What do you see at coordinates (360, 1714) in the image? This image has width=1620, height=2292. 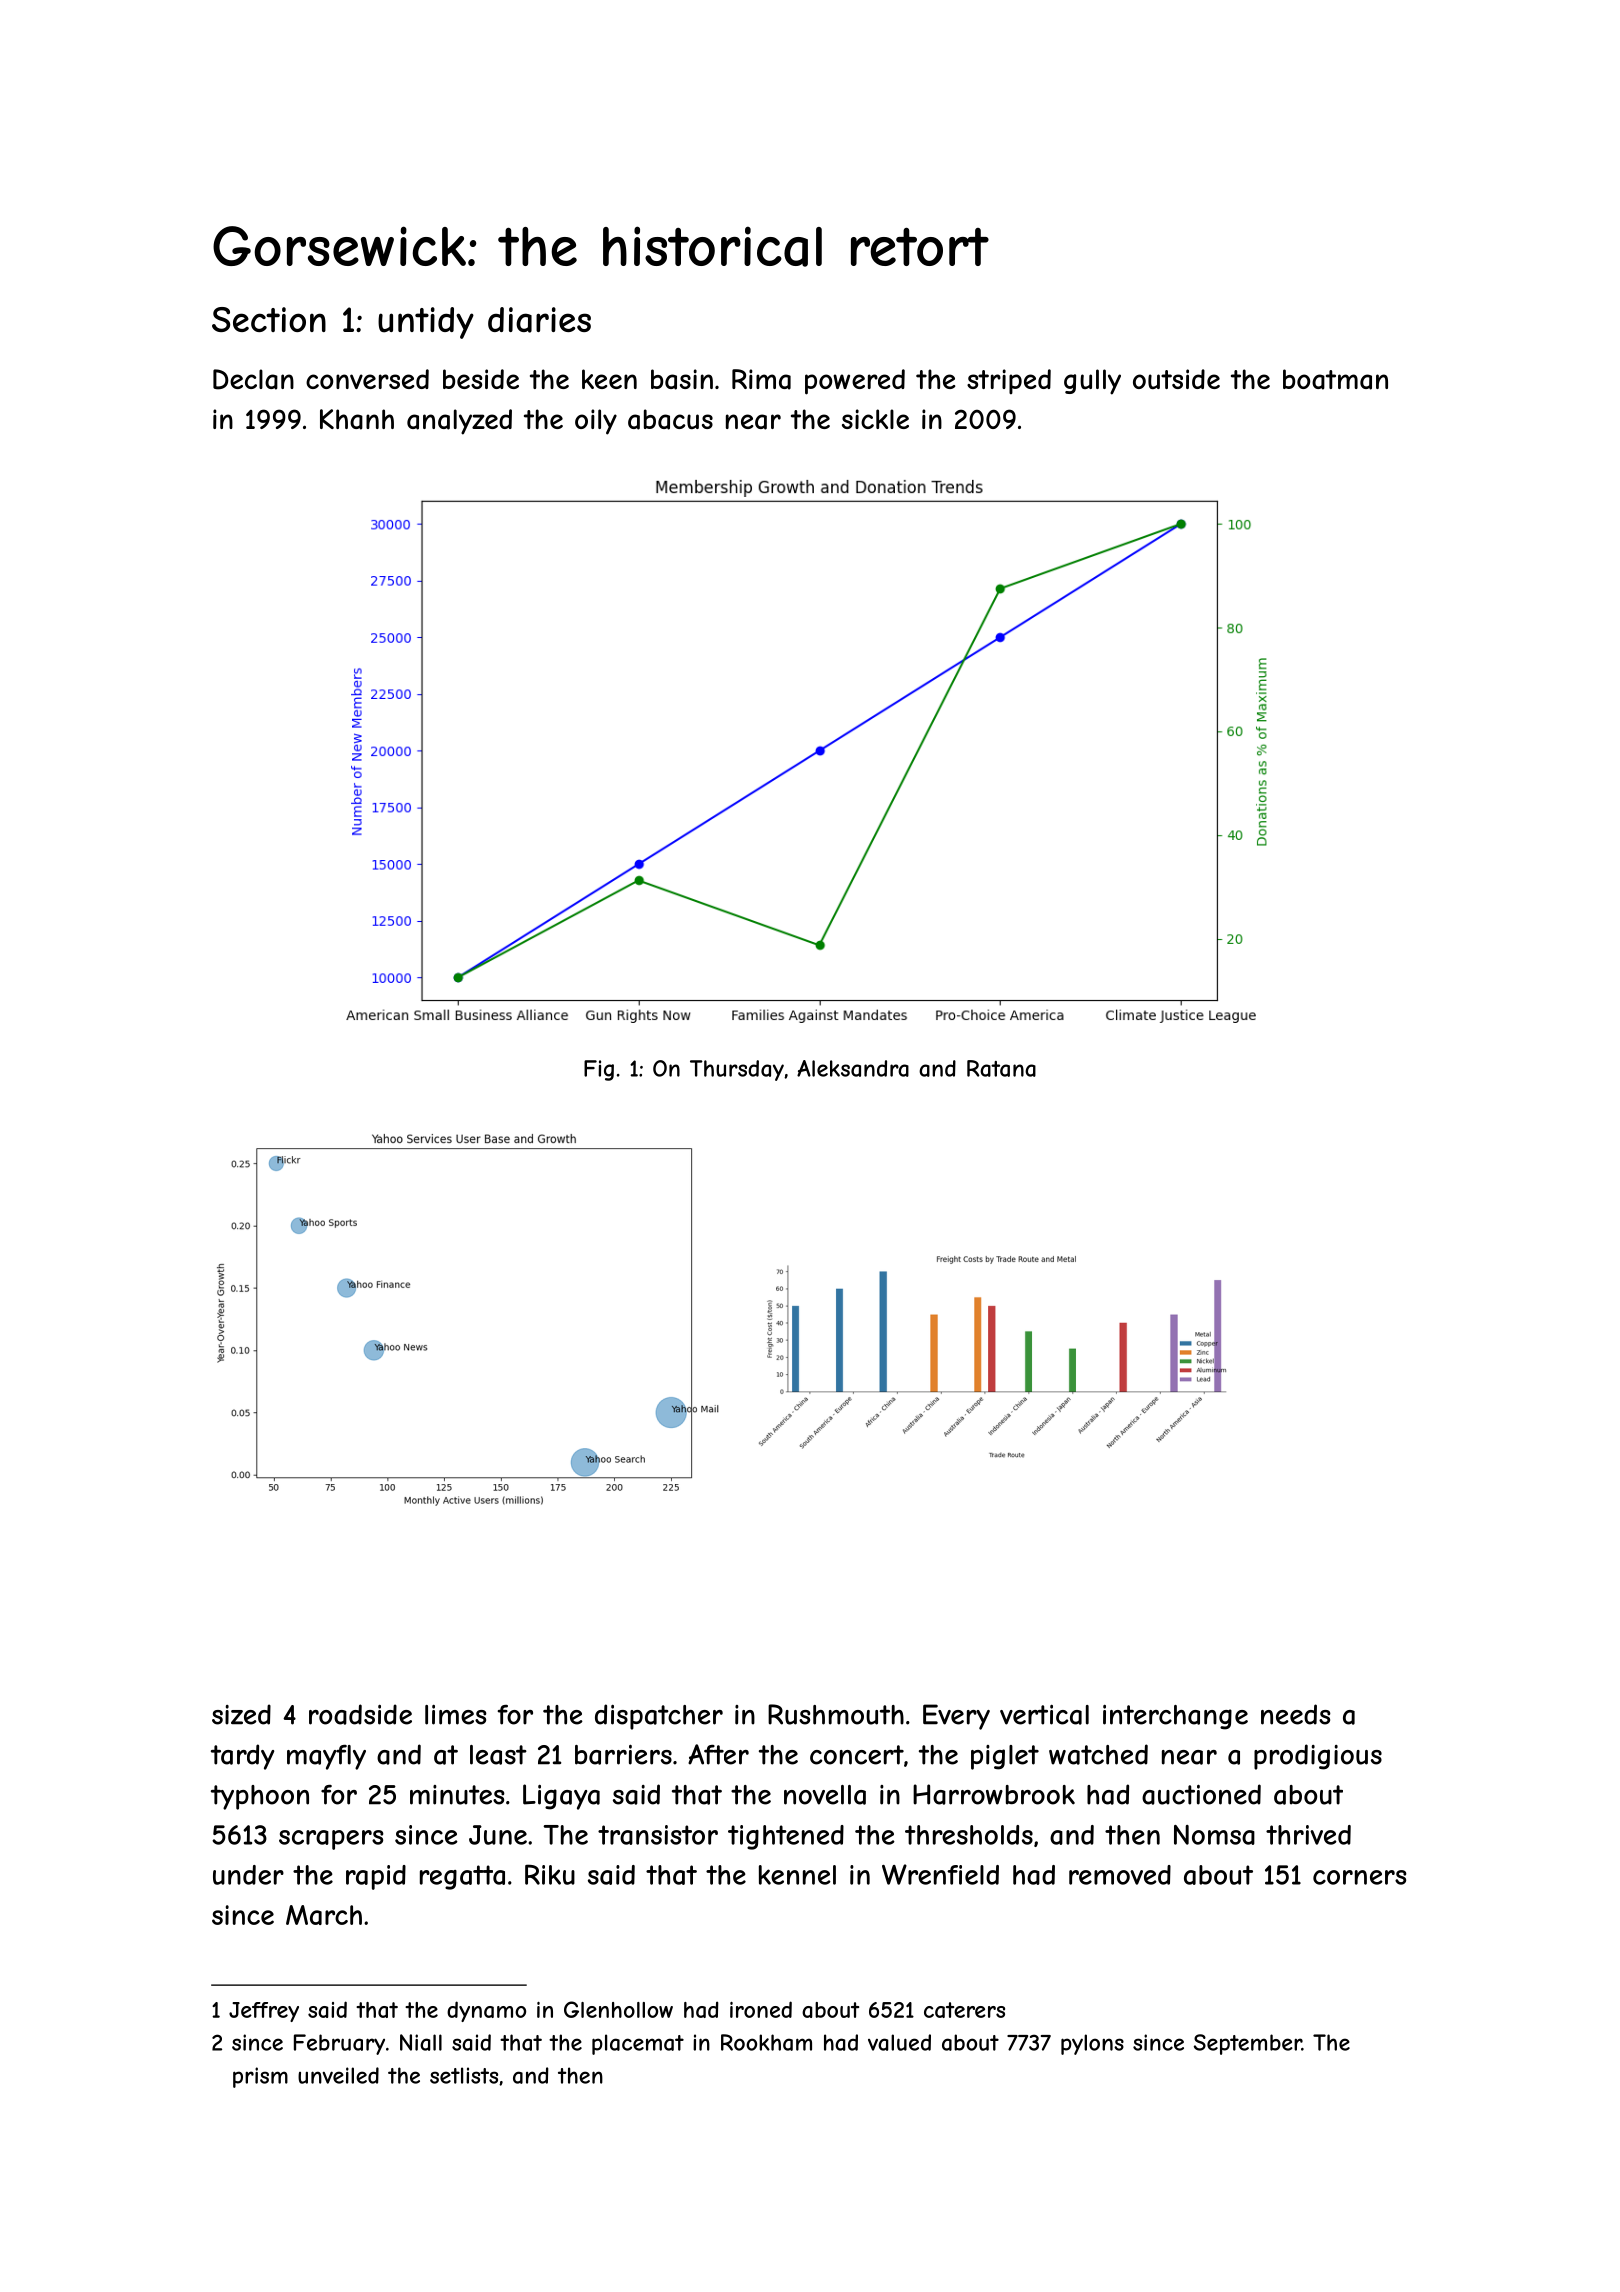 I see `roadside` at bounding box center [360, 1714].
